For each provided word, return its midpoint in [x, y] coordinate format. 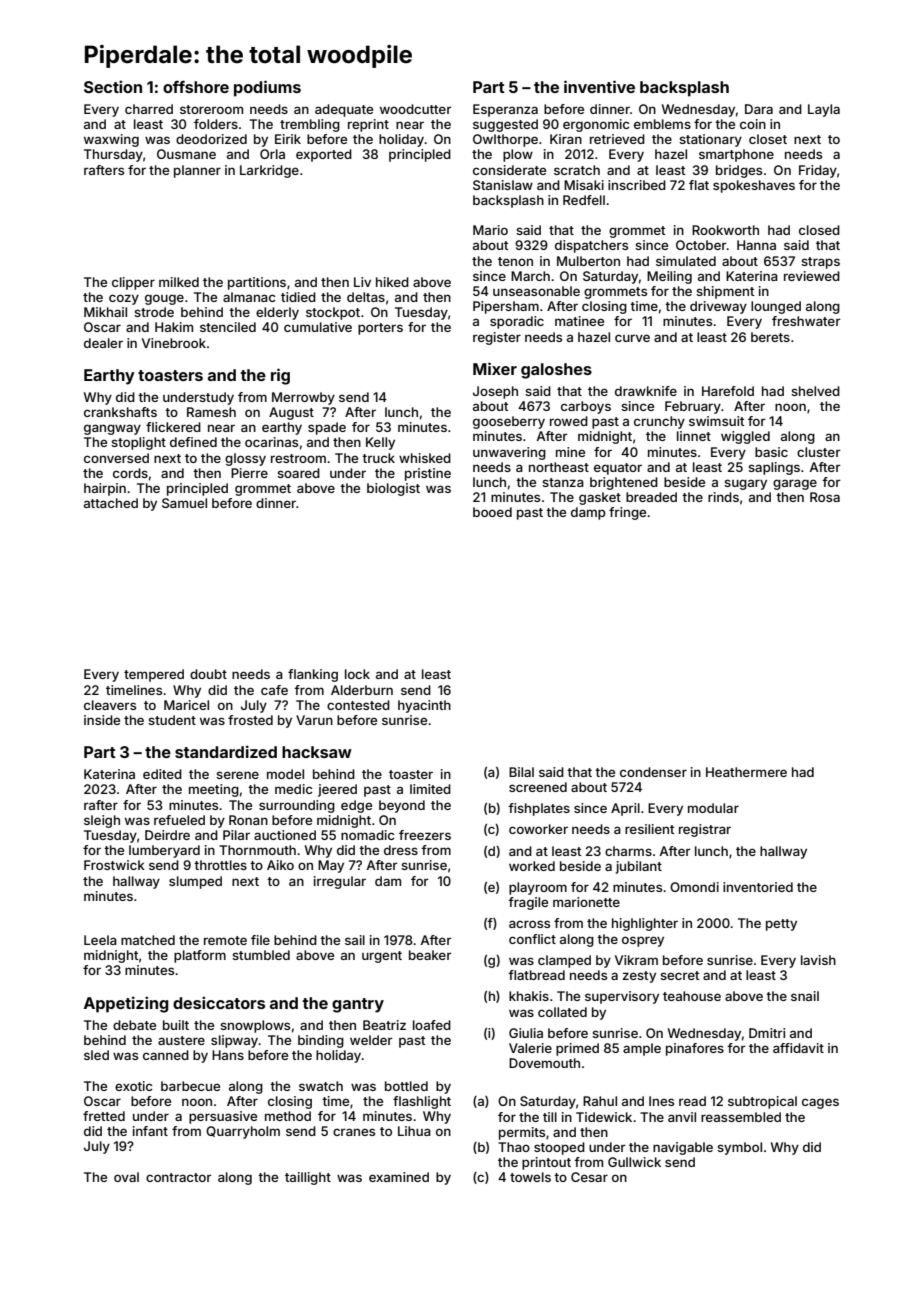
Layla [824, 110]
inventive [599, 86]
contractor [179, 1177]
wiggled [745, 437]
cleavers [110, 705]
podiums [267, 88]
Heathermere [746, 772]
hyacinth [424, 706]
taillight [308, 1178]
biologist [393, 489]
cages [820, 1103]
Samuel [184, 503]
